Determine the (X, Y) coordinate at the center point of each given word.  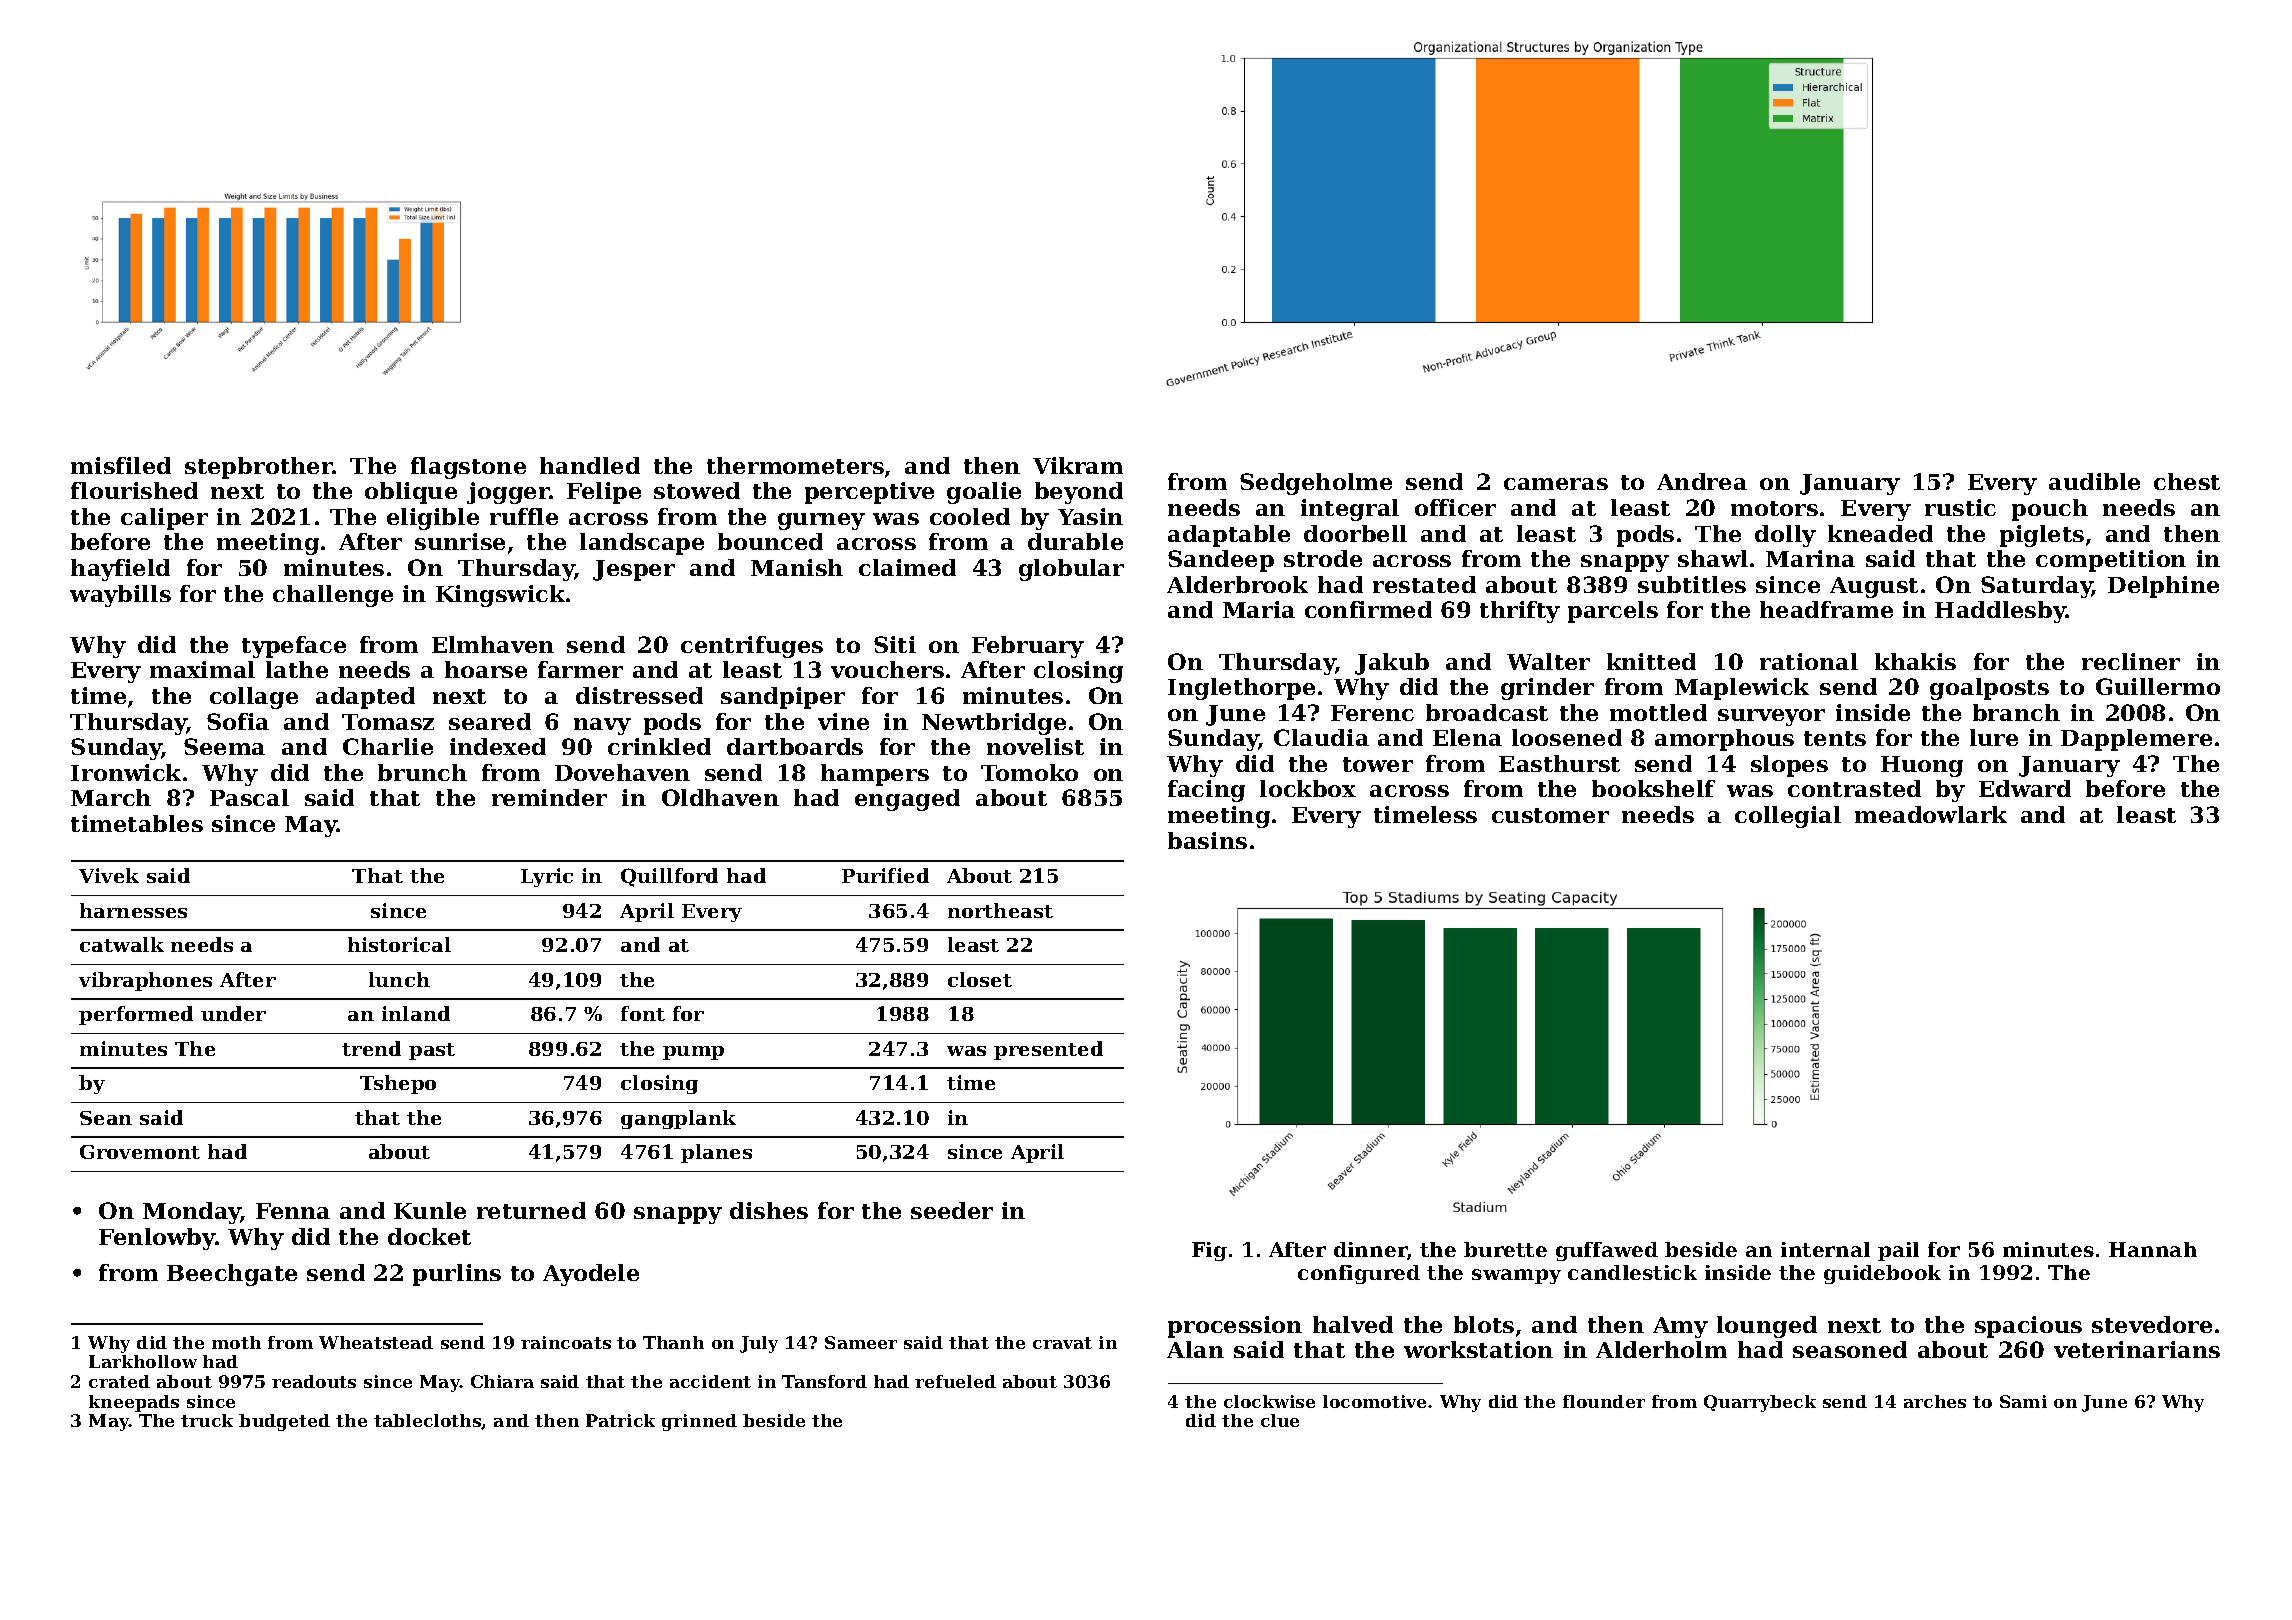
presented (1048, 1050)
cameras (1556, 484)
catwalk (122, 944)
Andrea (1702, 481)
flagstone (468, 468)
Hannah (2153, 1249)
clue (1280, 1420)
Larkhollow (143, 1361)
